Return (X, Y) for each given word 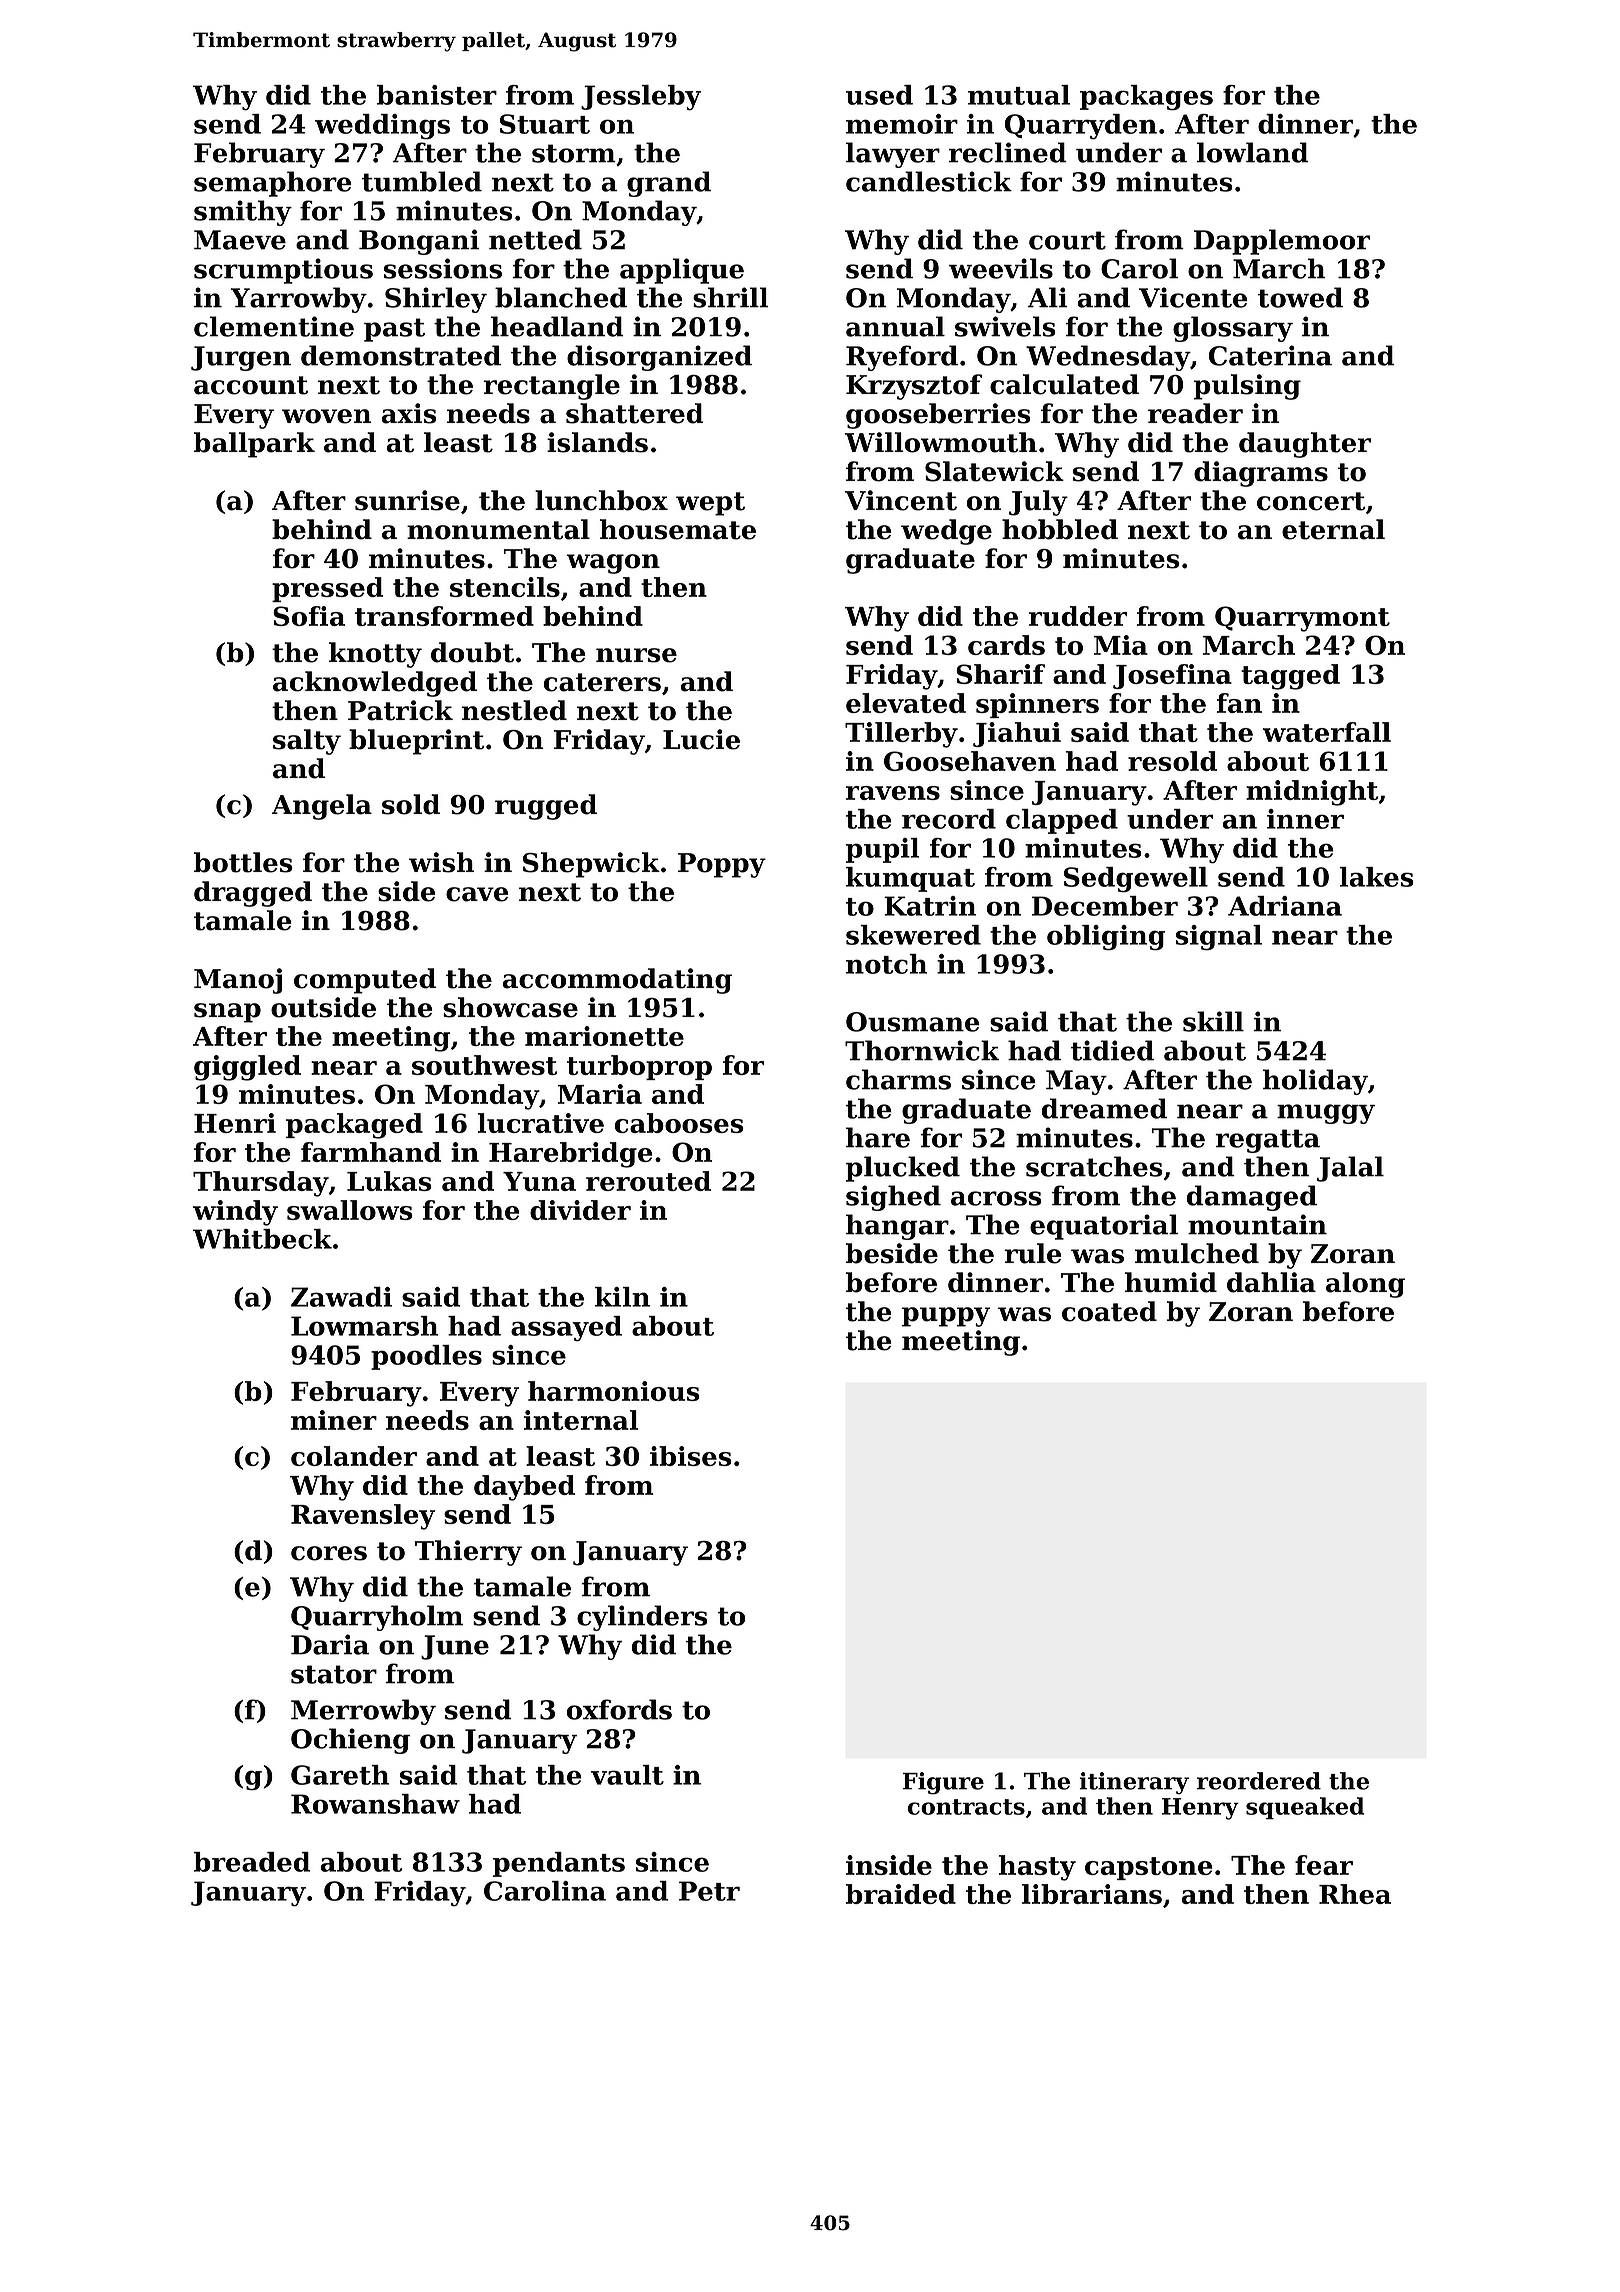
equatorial (1104, 1227)
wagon (613, 564)
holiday (1315, 1082)
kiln (622, 1297)
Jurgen (241, 358)
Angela (322, 807)
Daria (330, 1644)
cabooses (679, 1123)
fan (1239, 703)
